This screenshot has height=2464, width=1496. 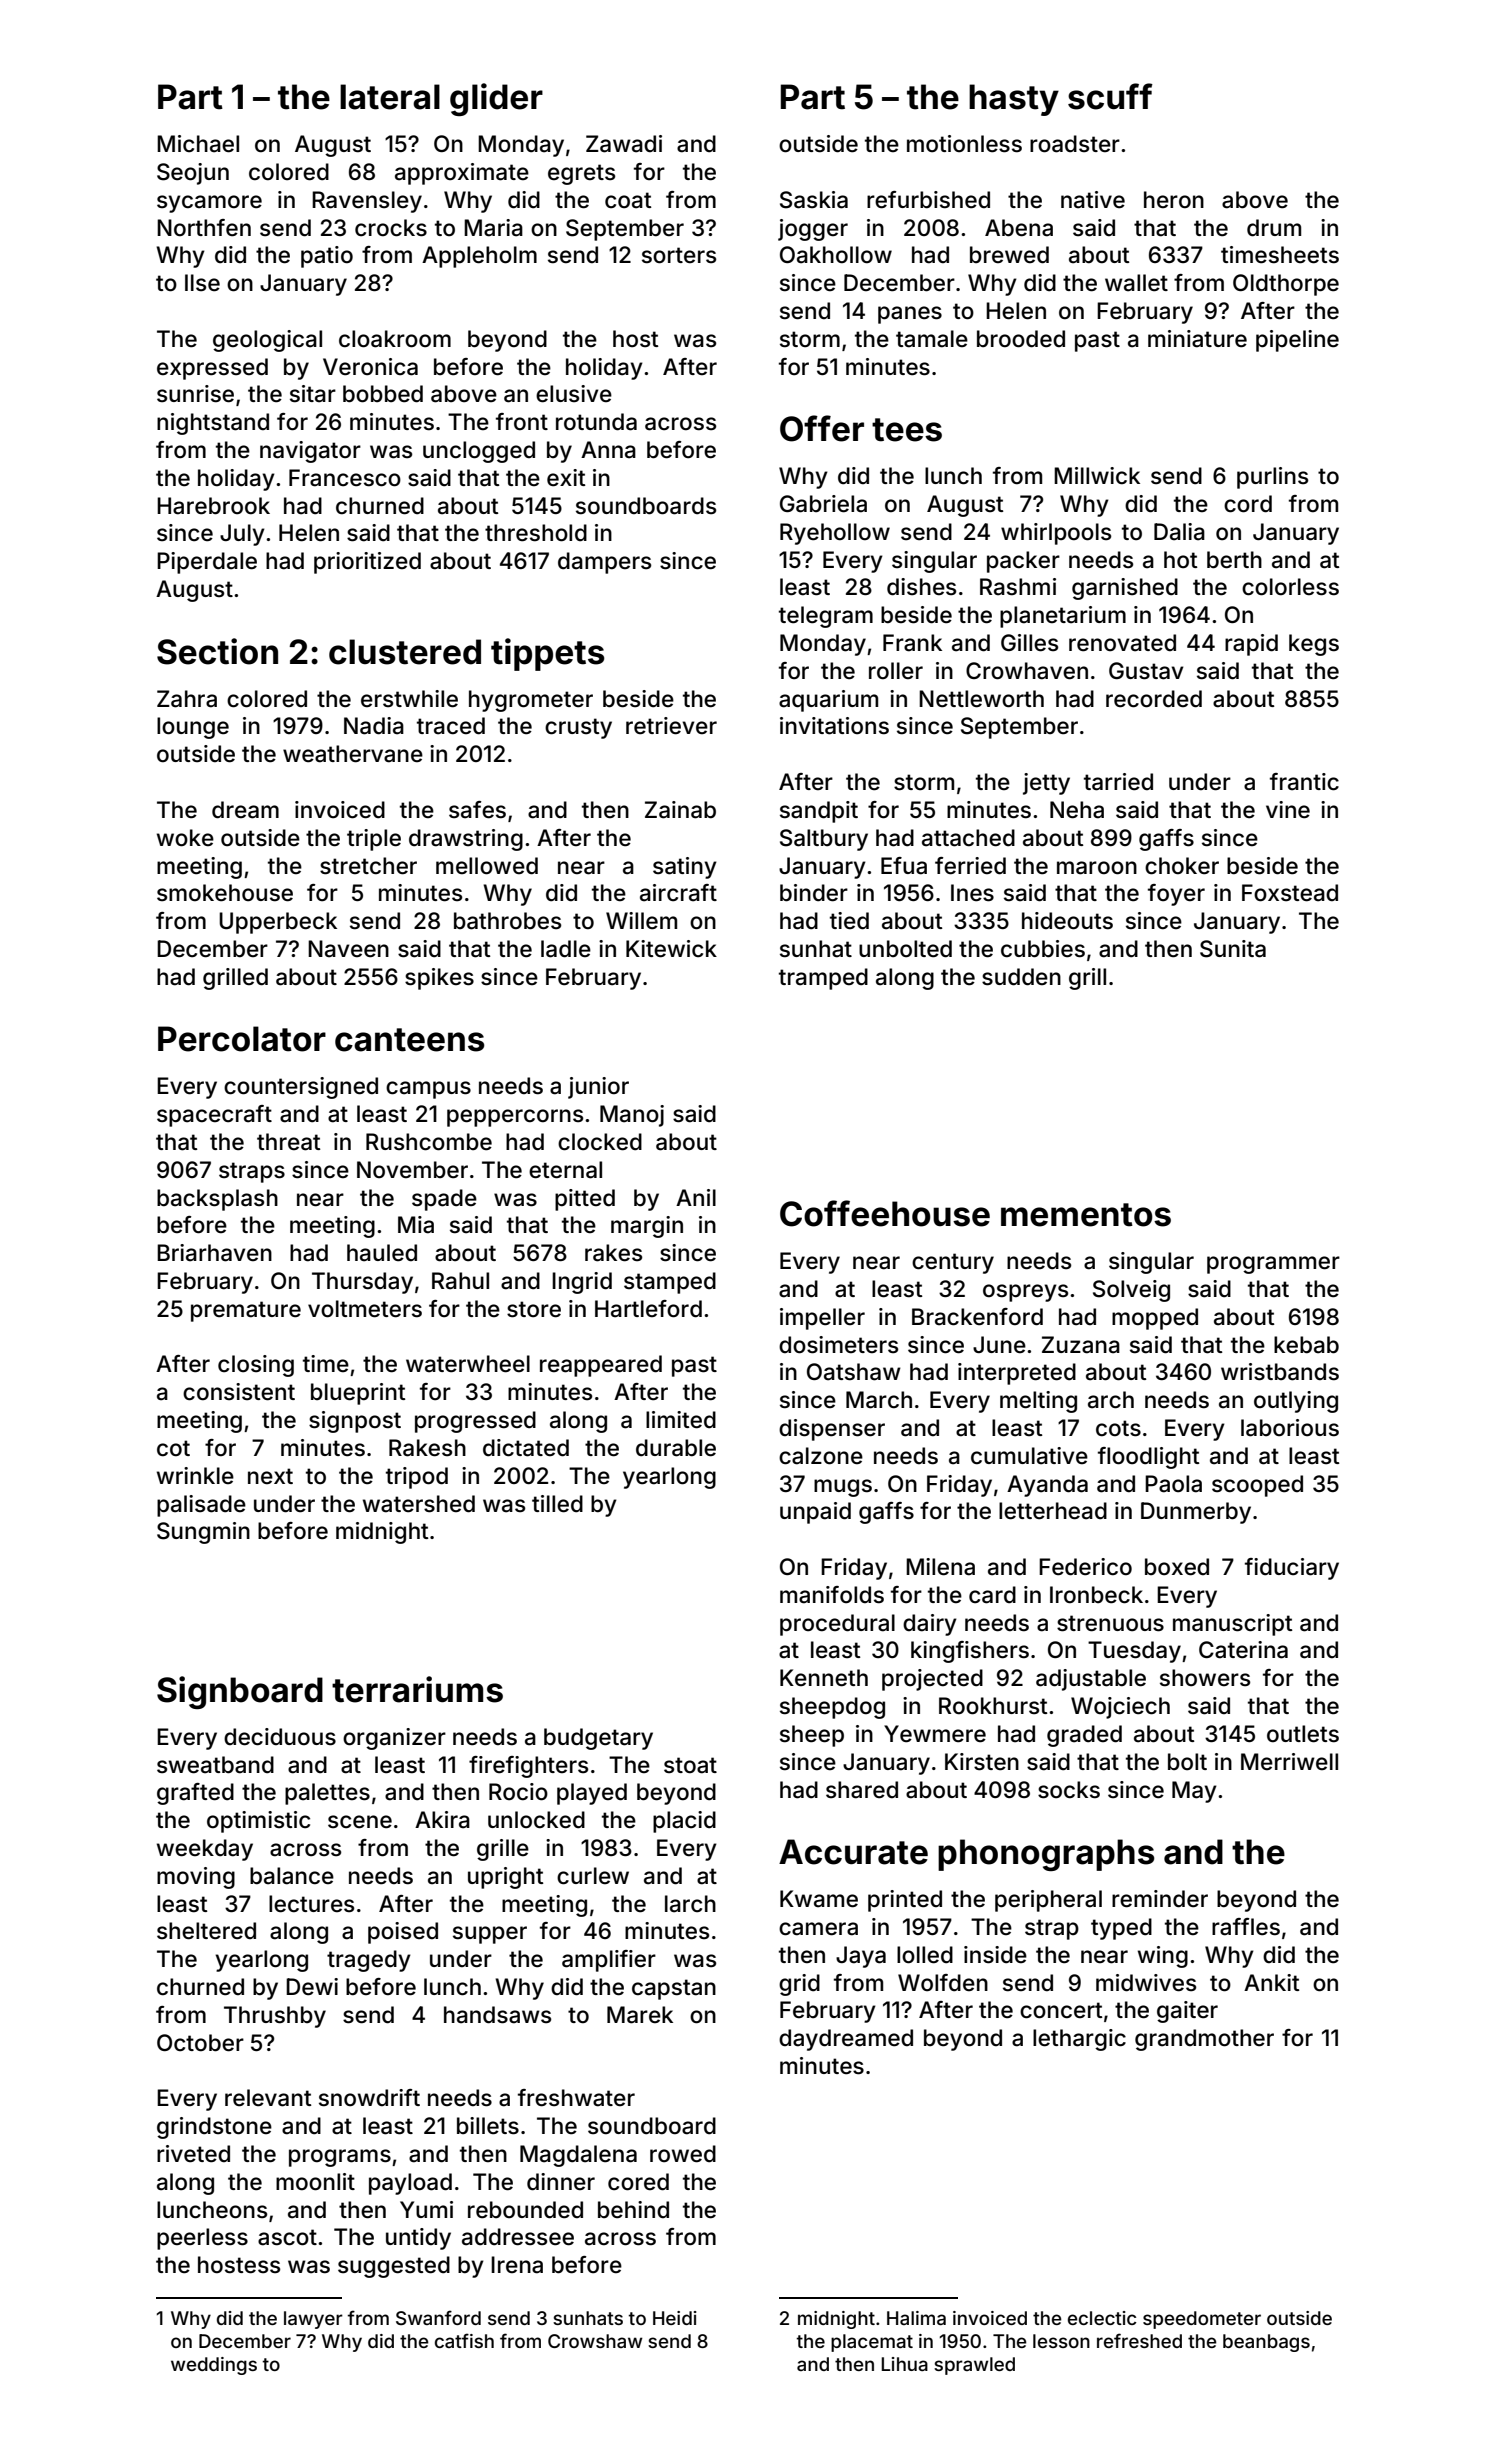 I want to click on stretcher, so click(x=368, y=866).
